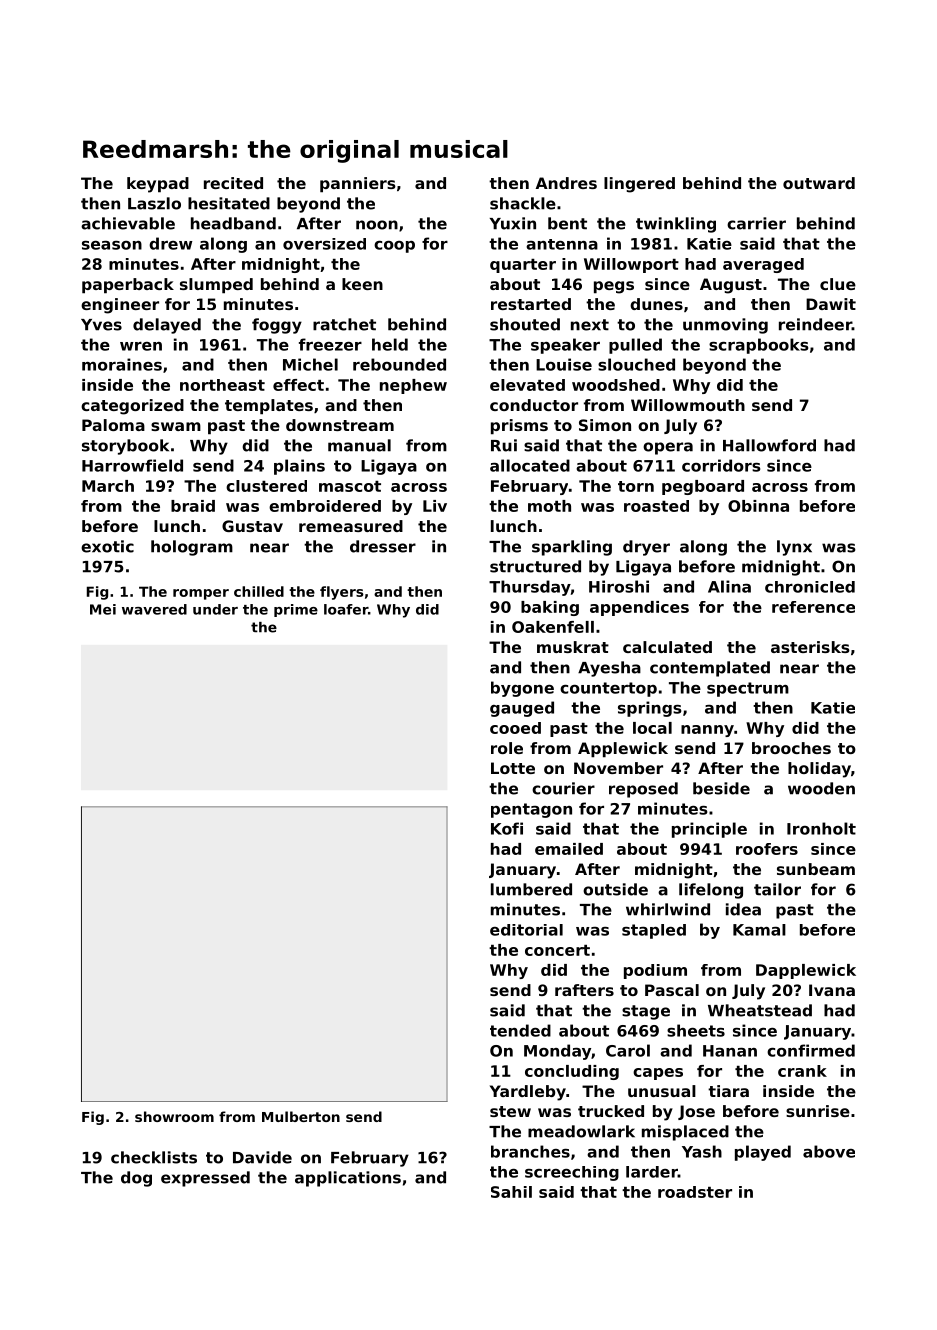 This screenshot has width=937, height=1330. Describe the element at coordinates (838, 284) in the screenshot. I see `clue` at that location.
